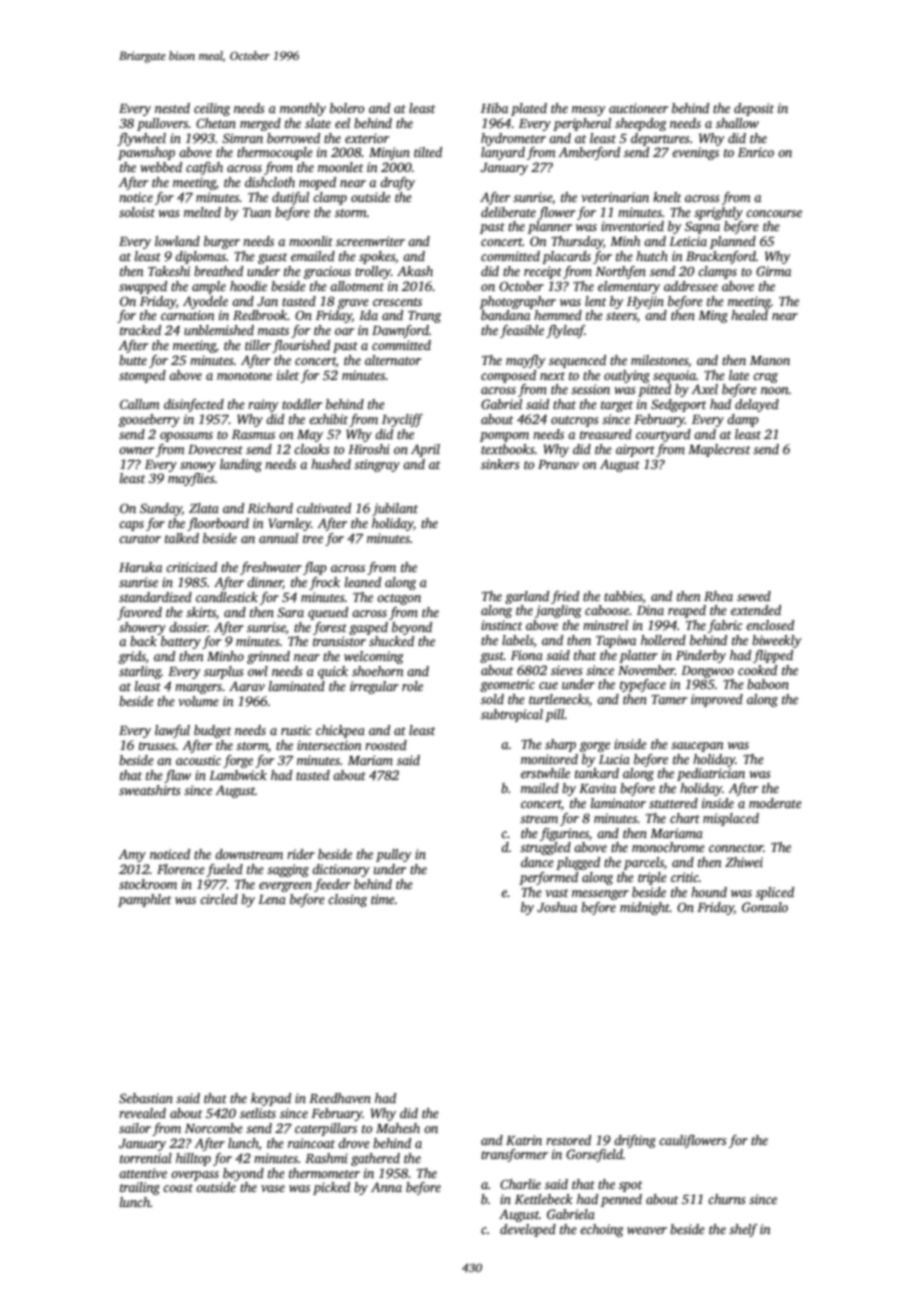  Describe the element at coordinates (212, 109) in the screenshot. I see `ceiling` at that location.
